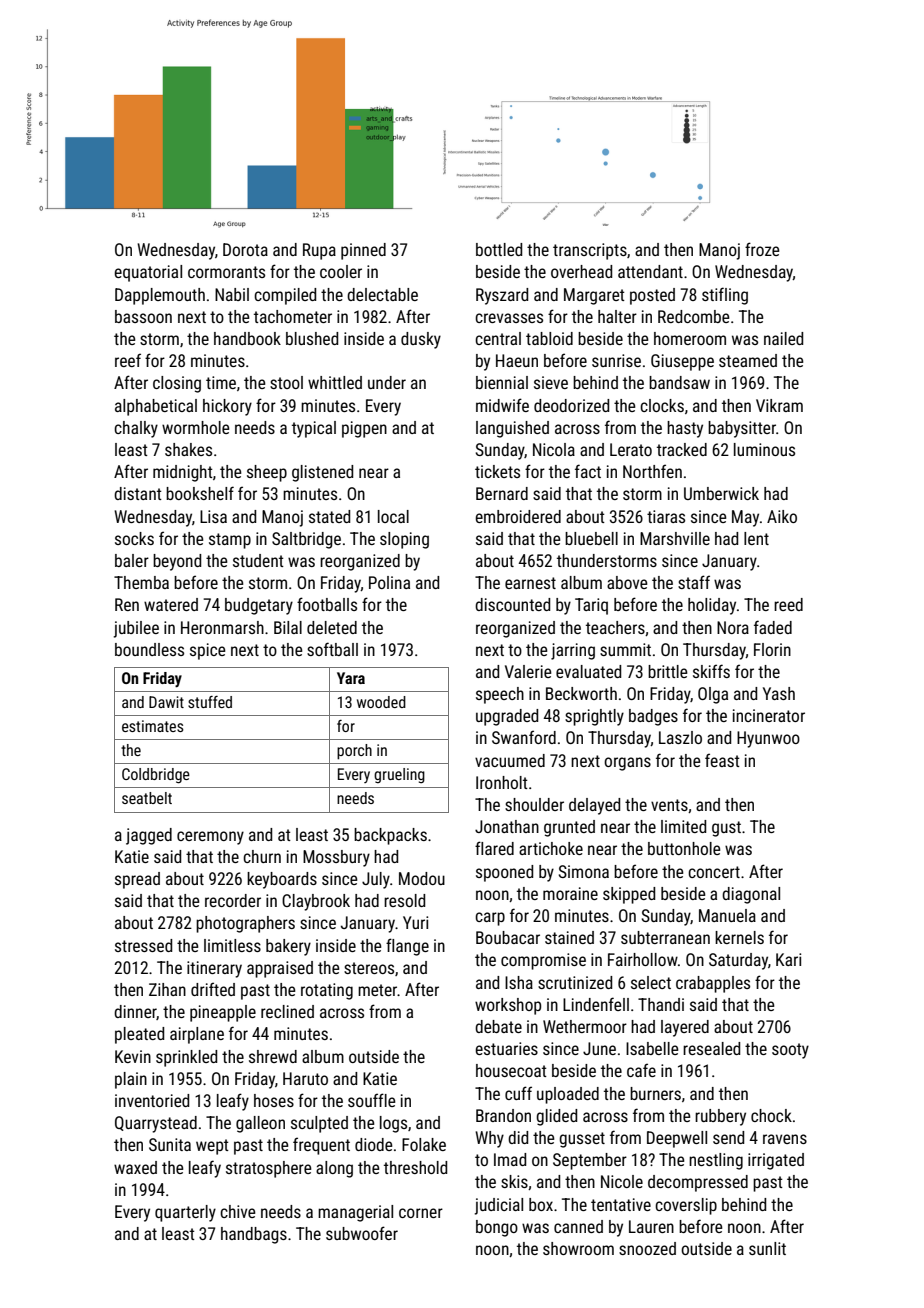 The image size is (924, 1308). What do you see at coordinates (135, 1012) in the page?
I see `dinner` at bounding box center [135, 1012].
